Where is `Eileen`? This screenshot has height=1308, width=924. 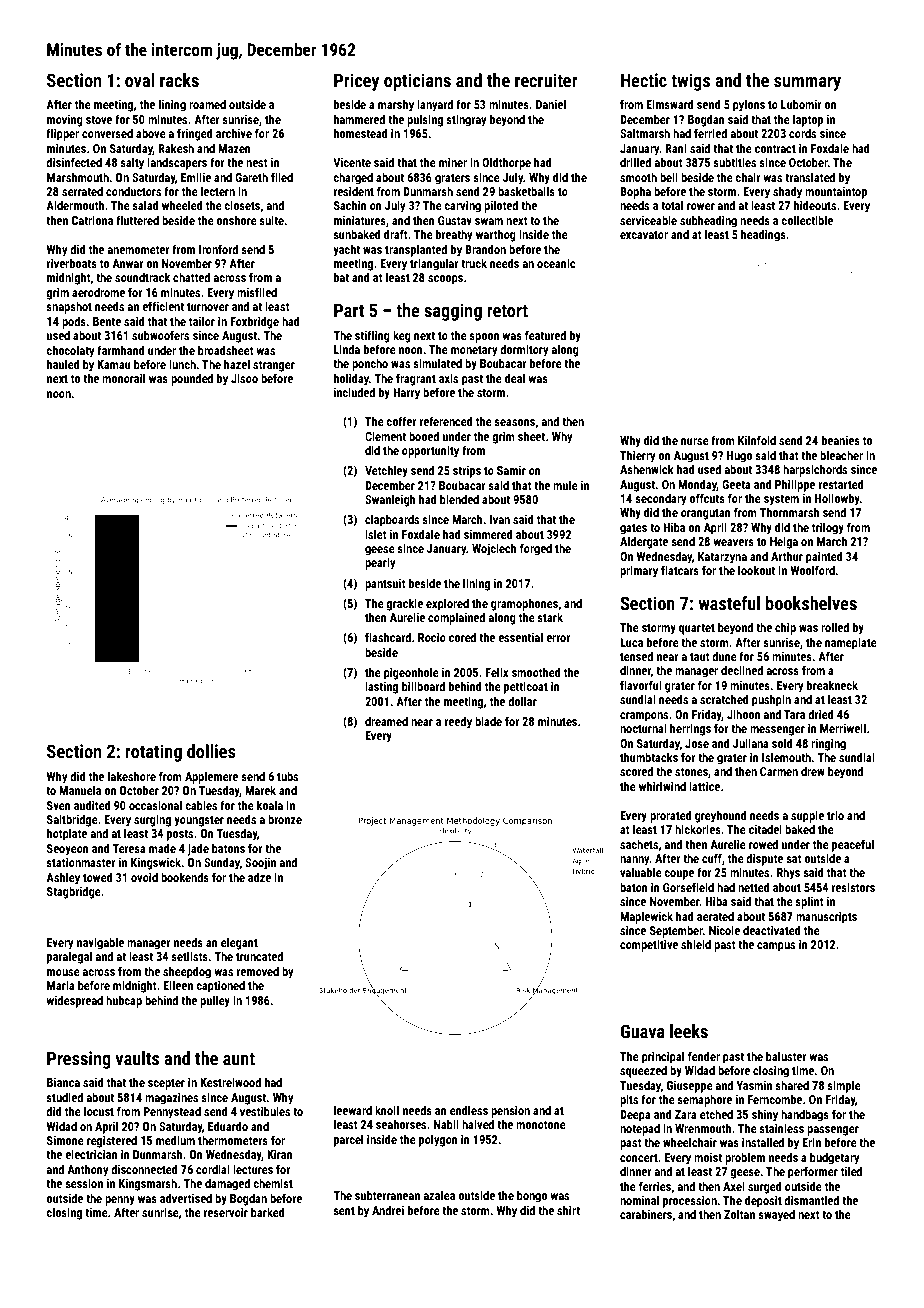 Eileen is located at coordinates (178, 985).
